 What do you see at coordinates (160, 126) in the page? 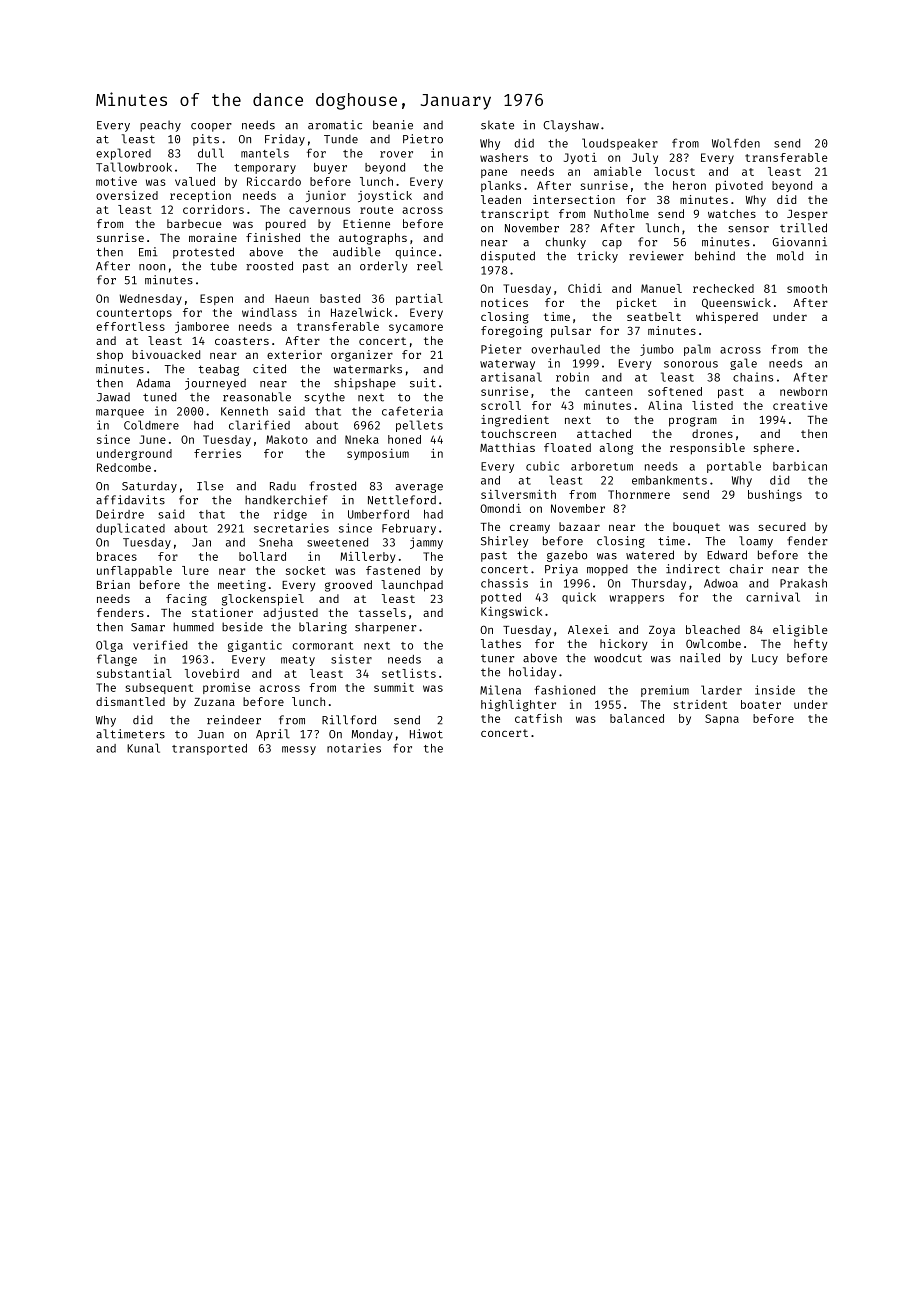
I see `peachy` at bounding box center [160, 126].
